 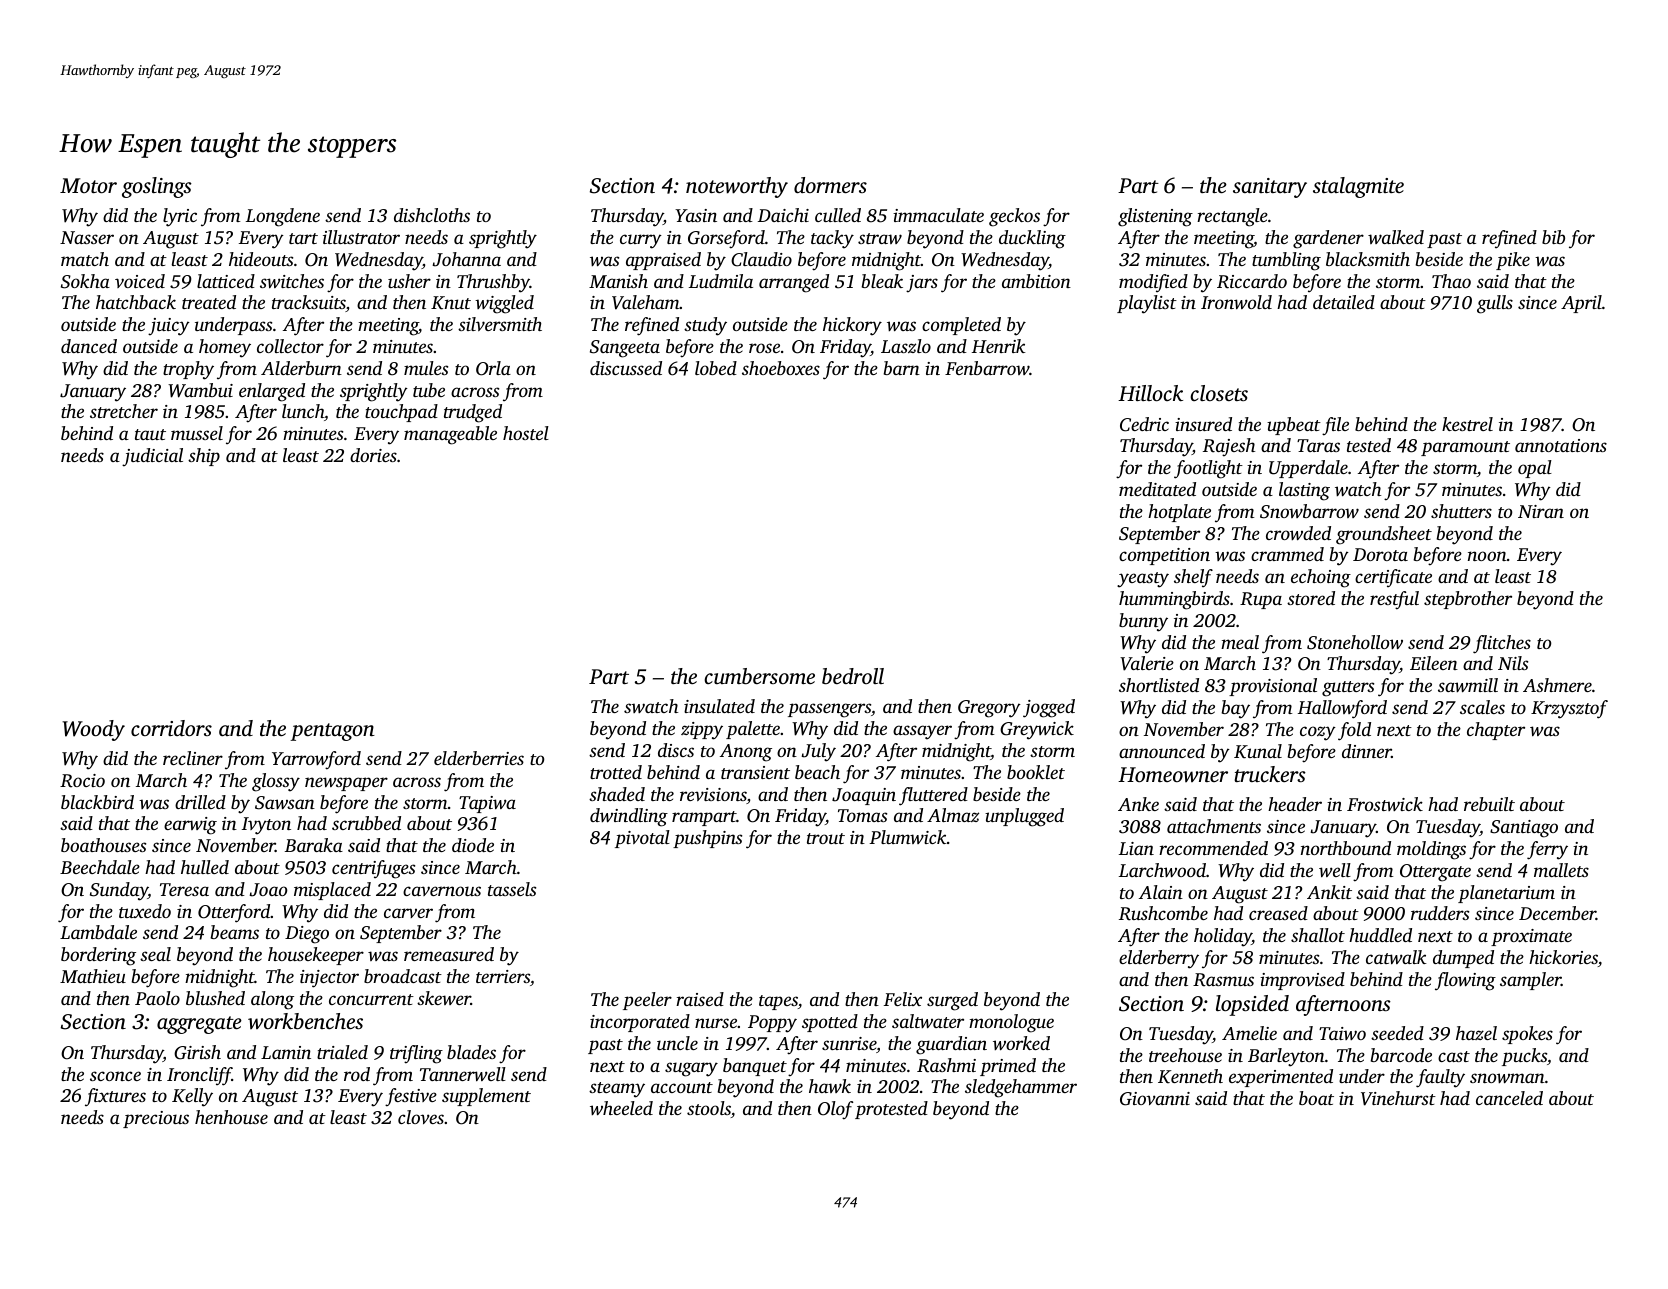 I want to click on ship, so click(x=204, y=457).
